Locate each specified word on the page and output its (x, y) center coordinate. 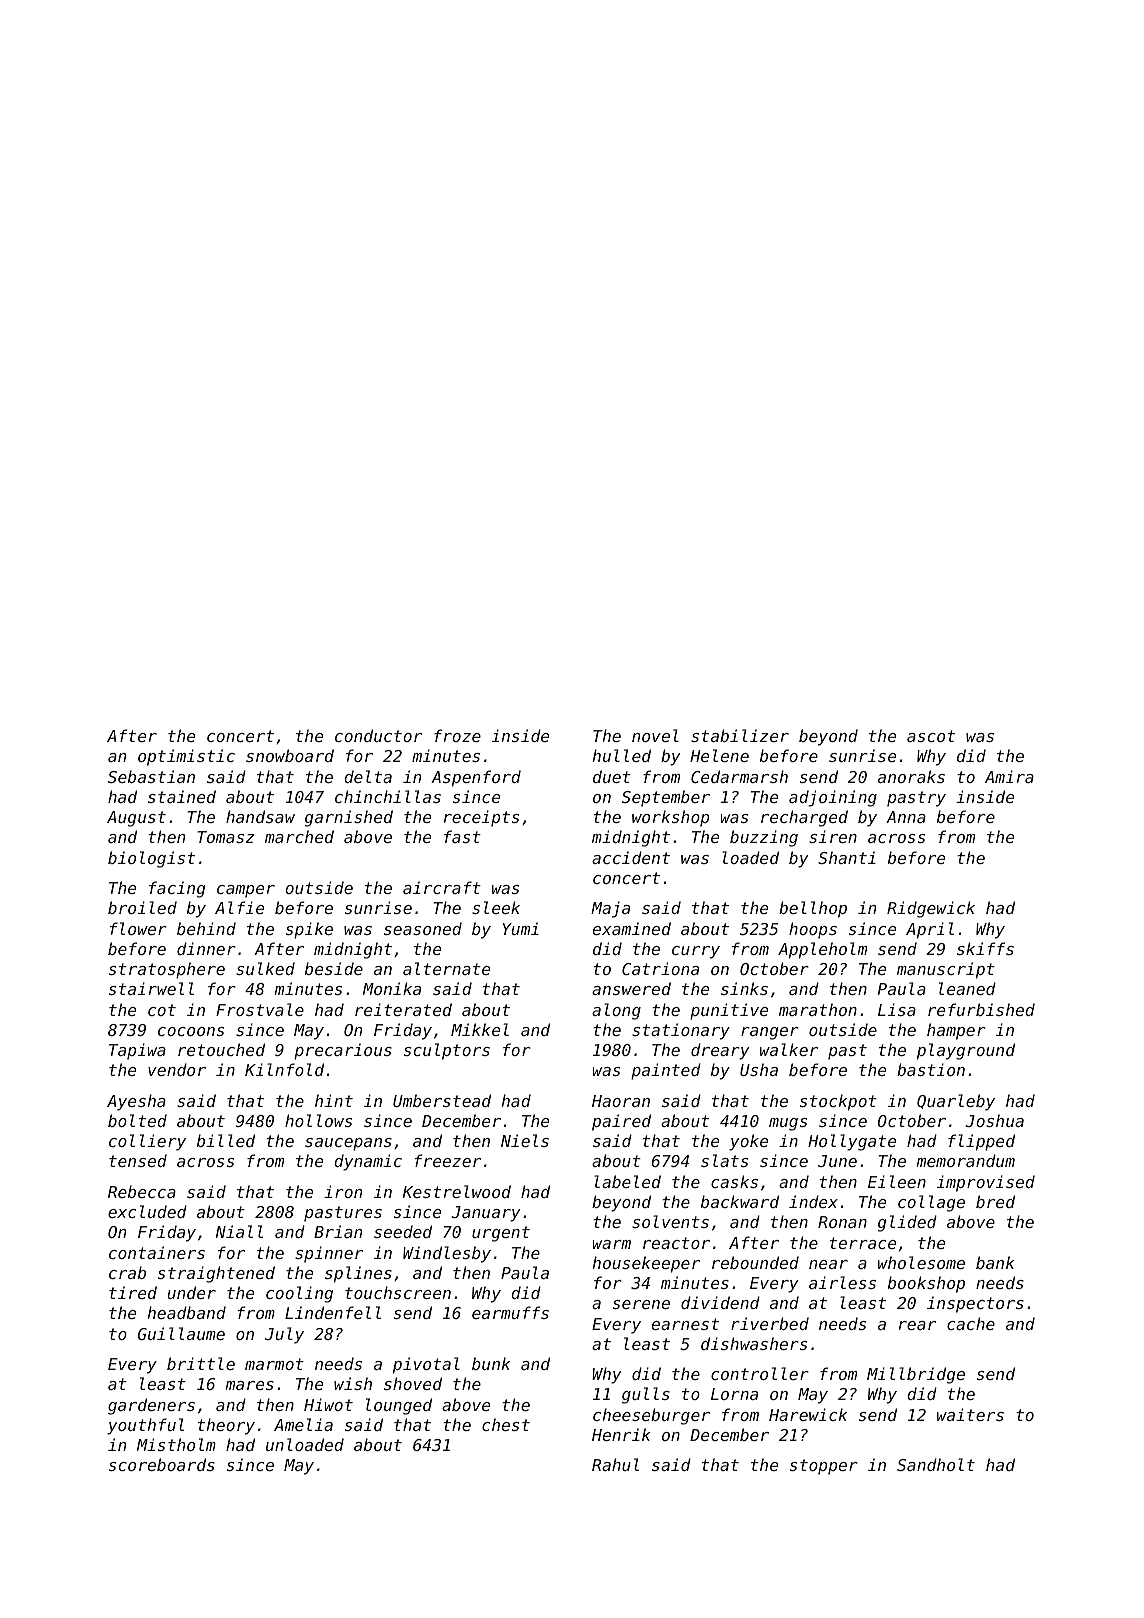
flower (138, 928)
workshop (670, 818)
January (485, 1214)
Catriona (660, 968)
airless (842, 1282)
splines (358, 1274)
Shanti (847, 857)
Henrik (621, 1434)
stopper (824, 1467)
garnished (349, 818)
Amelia (303, 1424)
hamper (956, 1031)
